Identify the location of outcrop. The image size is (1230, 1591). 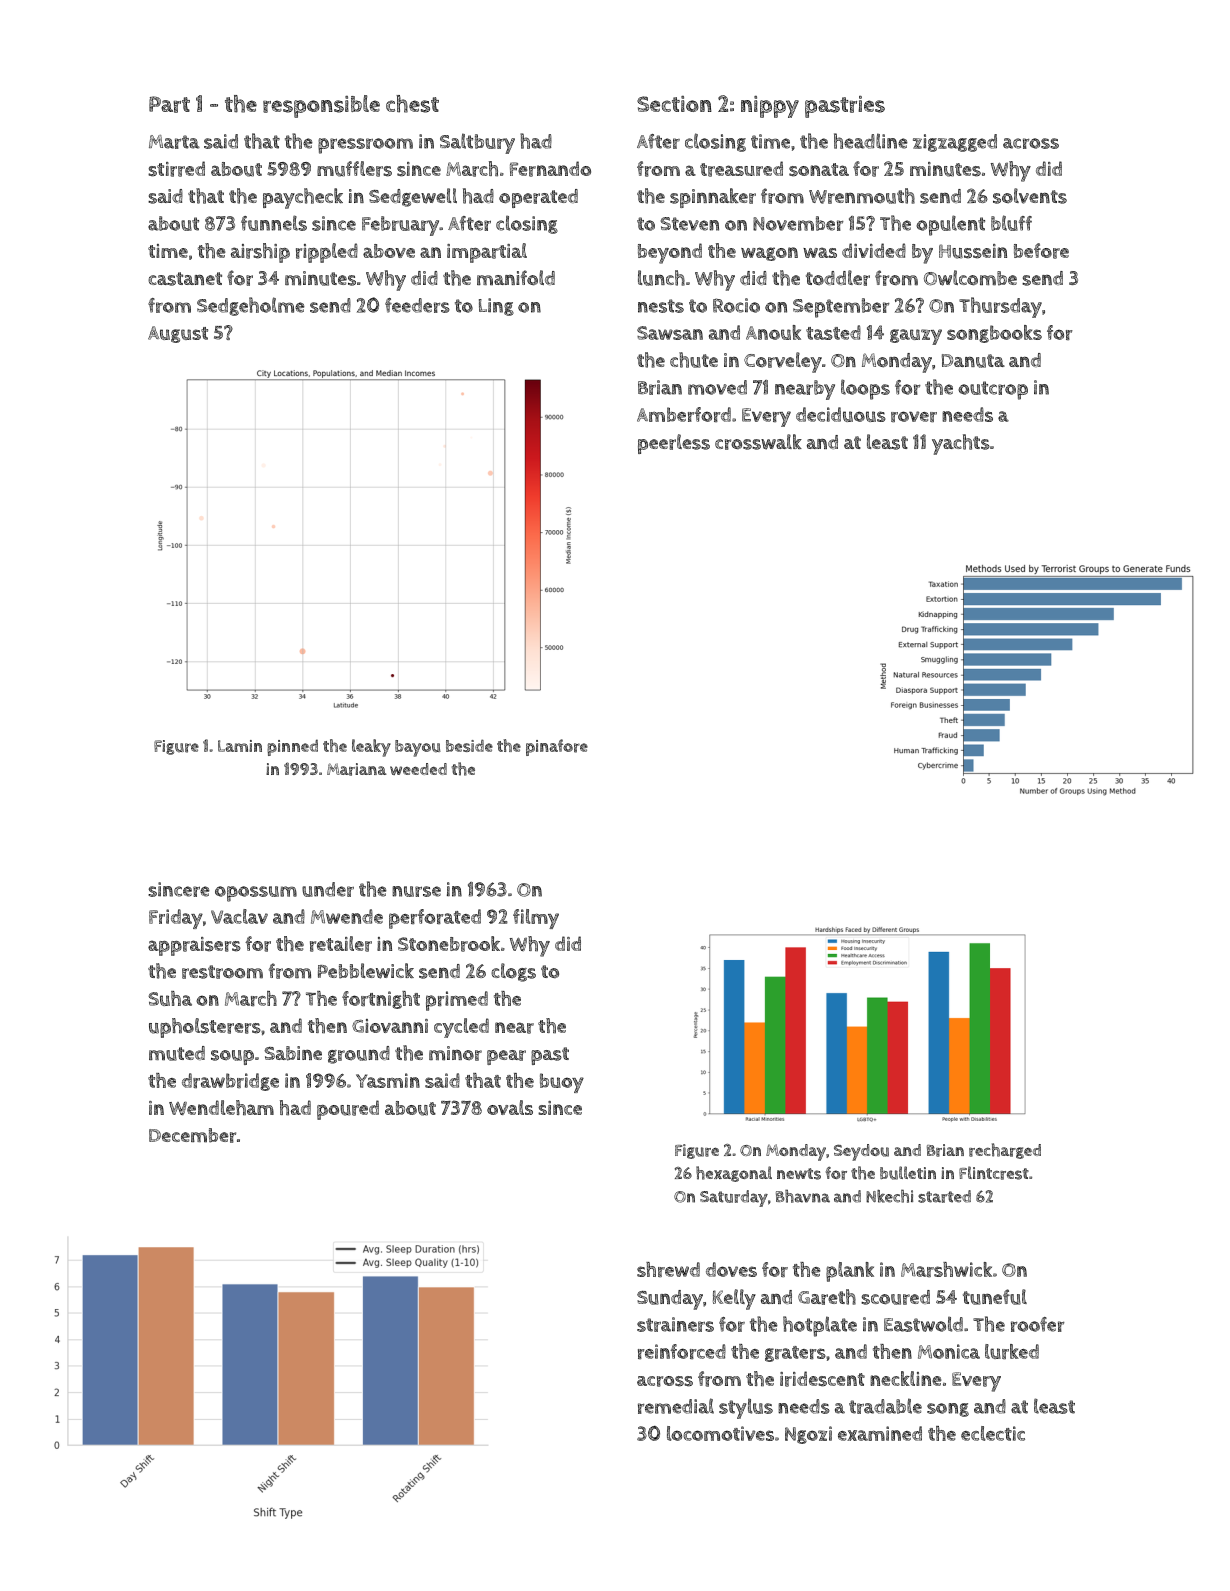
(993, 390).
